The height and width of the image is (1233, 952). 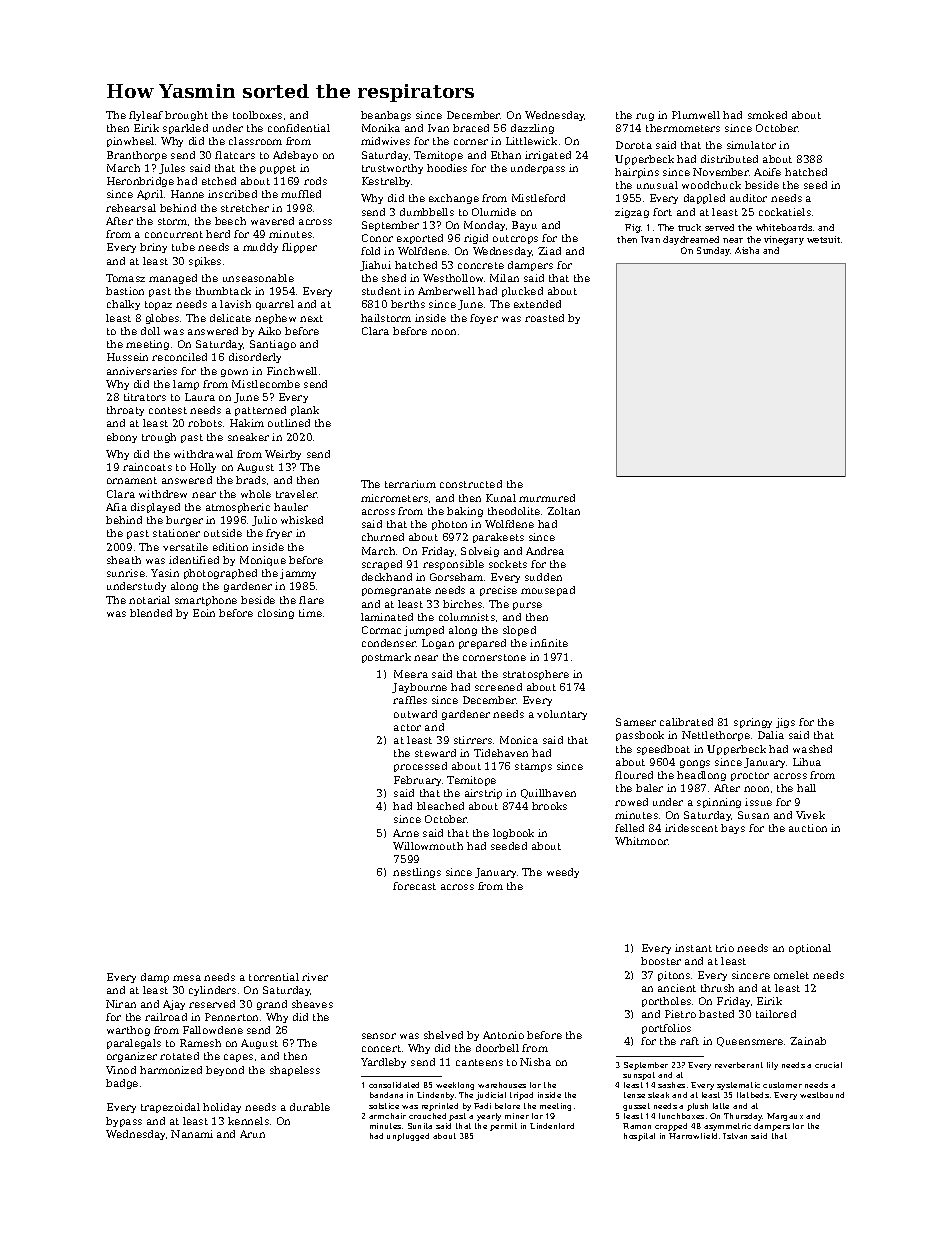 What do you see at coordinates (414, 886) in the image?
I see `forecast` at bounding box center [414, 886].
